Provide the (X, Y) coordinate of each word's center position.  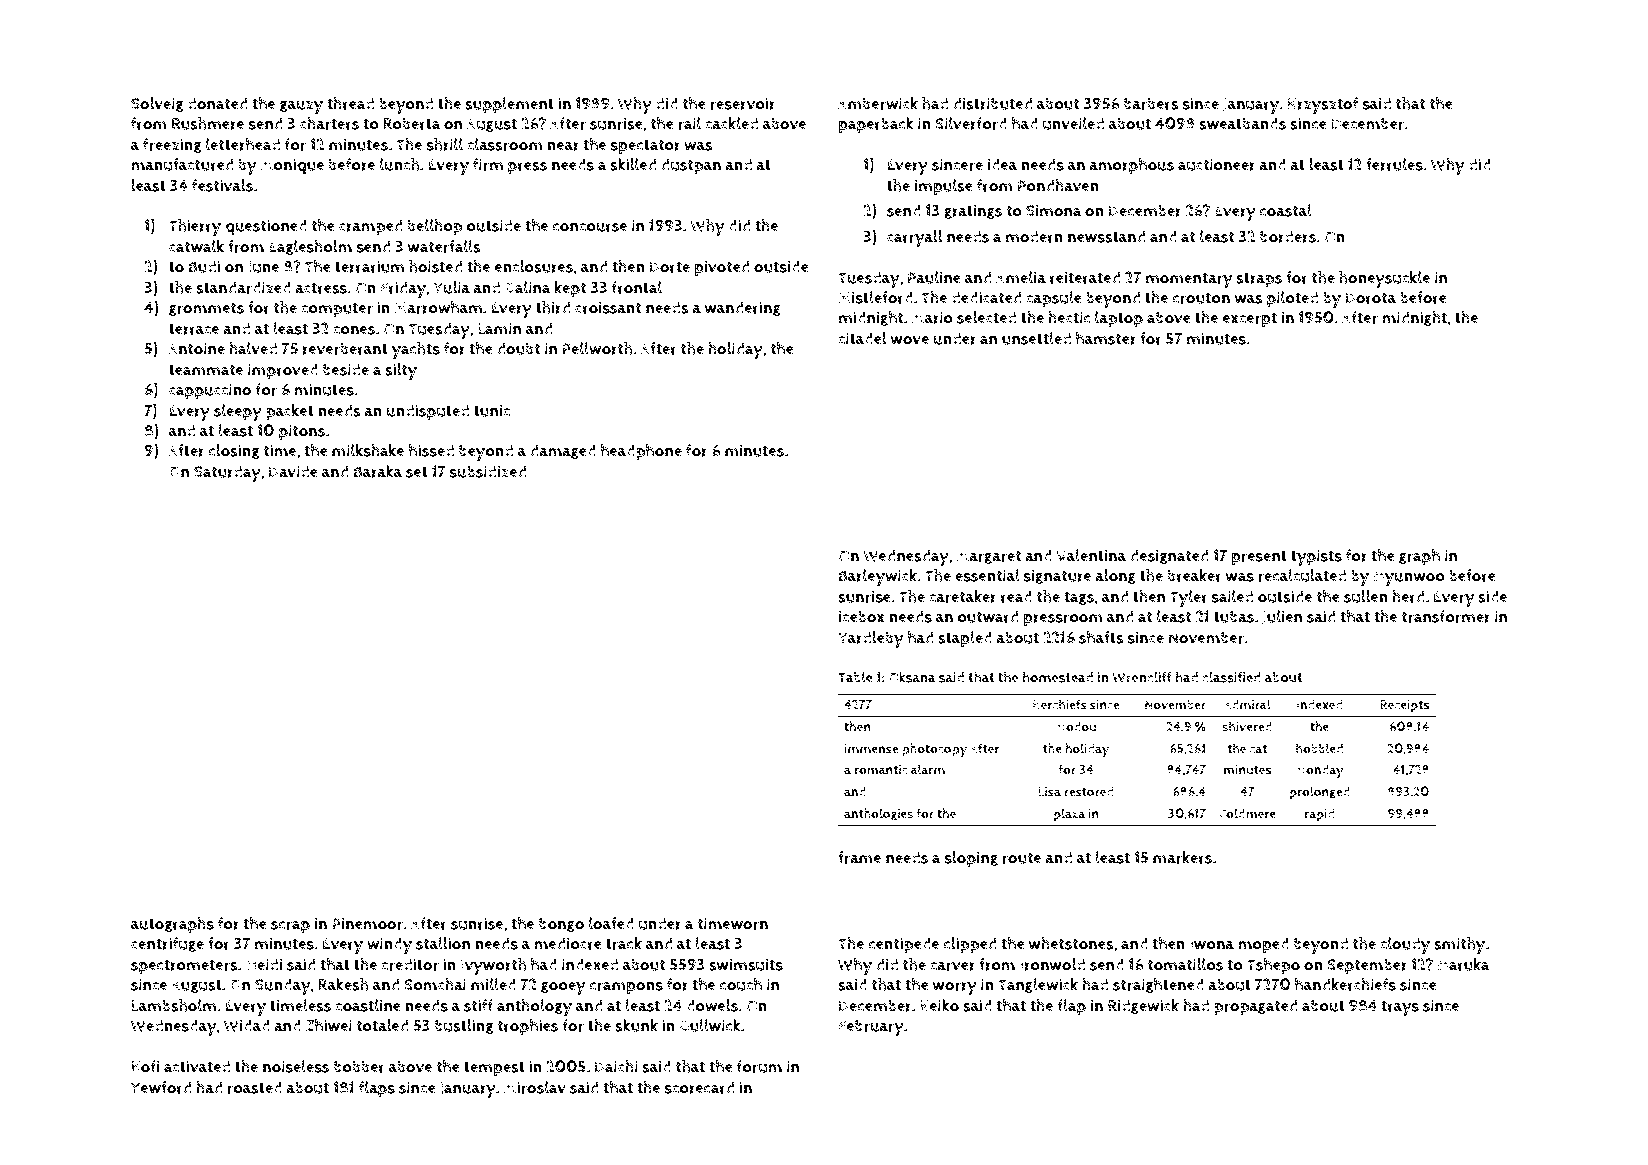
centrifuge (167, 944)
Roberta (412, 124)
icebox (862, 616)
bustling (464, 1026)
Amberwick (878, 103)
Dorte (670, 267)
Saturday (227, 473)
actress (321, 288)
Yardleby (871, 639)
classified (1231, 677)
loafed (611, 923)
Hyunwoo (1409, 578)
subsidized (488, 471)
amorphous (1131, 166)
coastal (1286, 210)
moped (1263, 945)
